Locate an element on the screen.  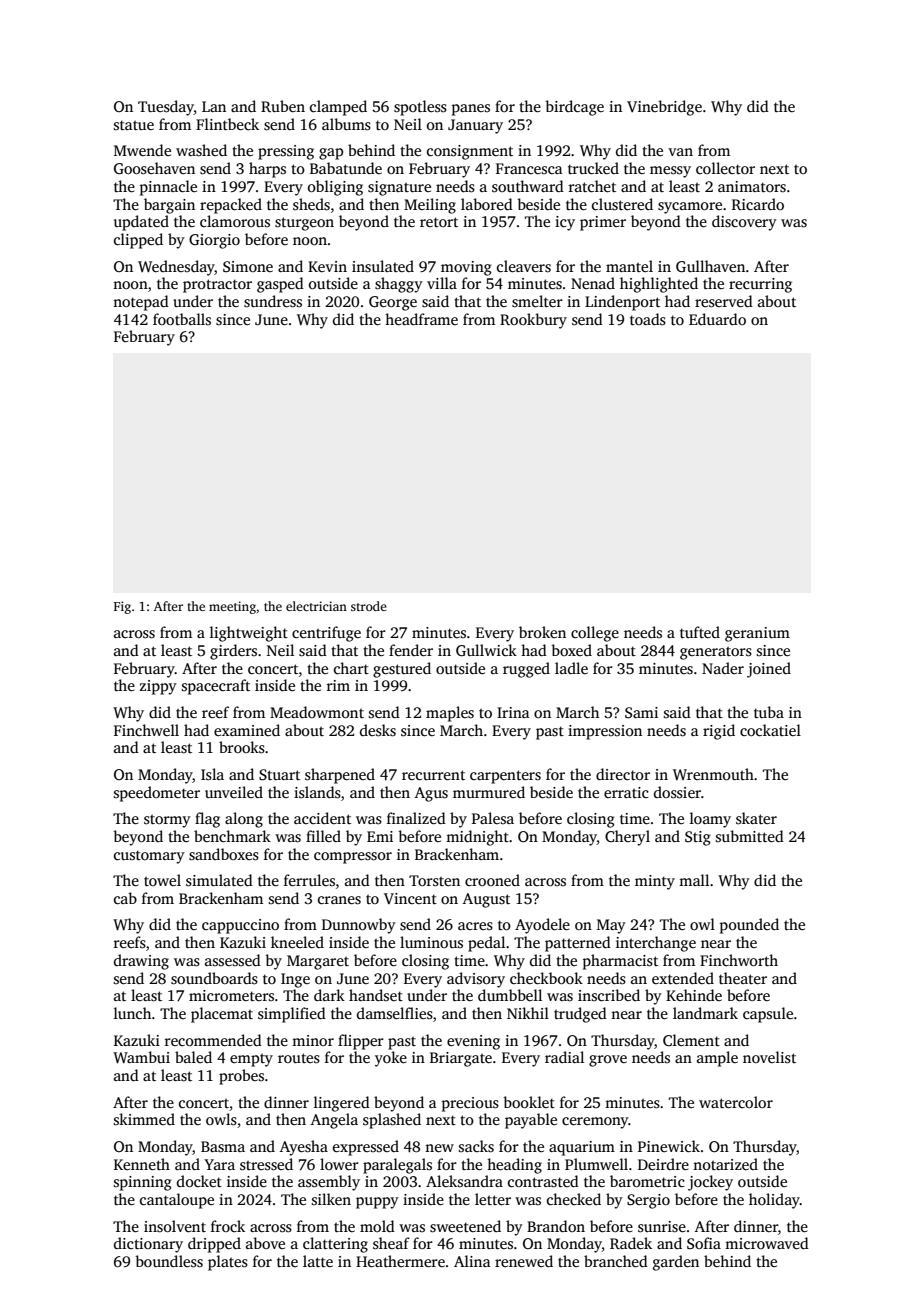
unveiled is located at coordinates (234, 792).
